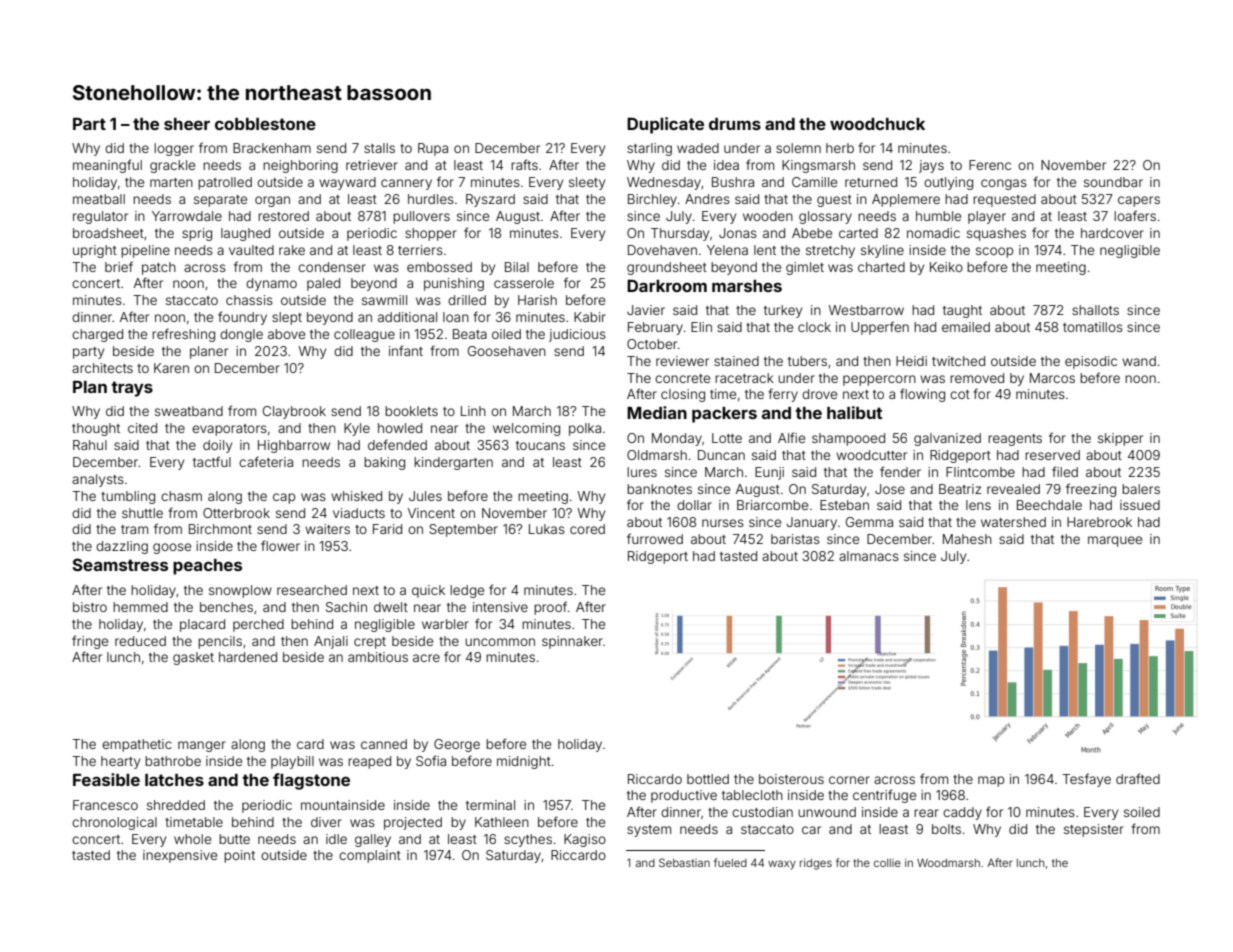 The image size is (1233, 952). What do you see at coordinates (426, 658) in the page?
I see `acre` at bounding box center [426, 658].
